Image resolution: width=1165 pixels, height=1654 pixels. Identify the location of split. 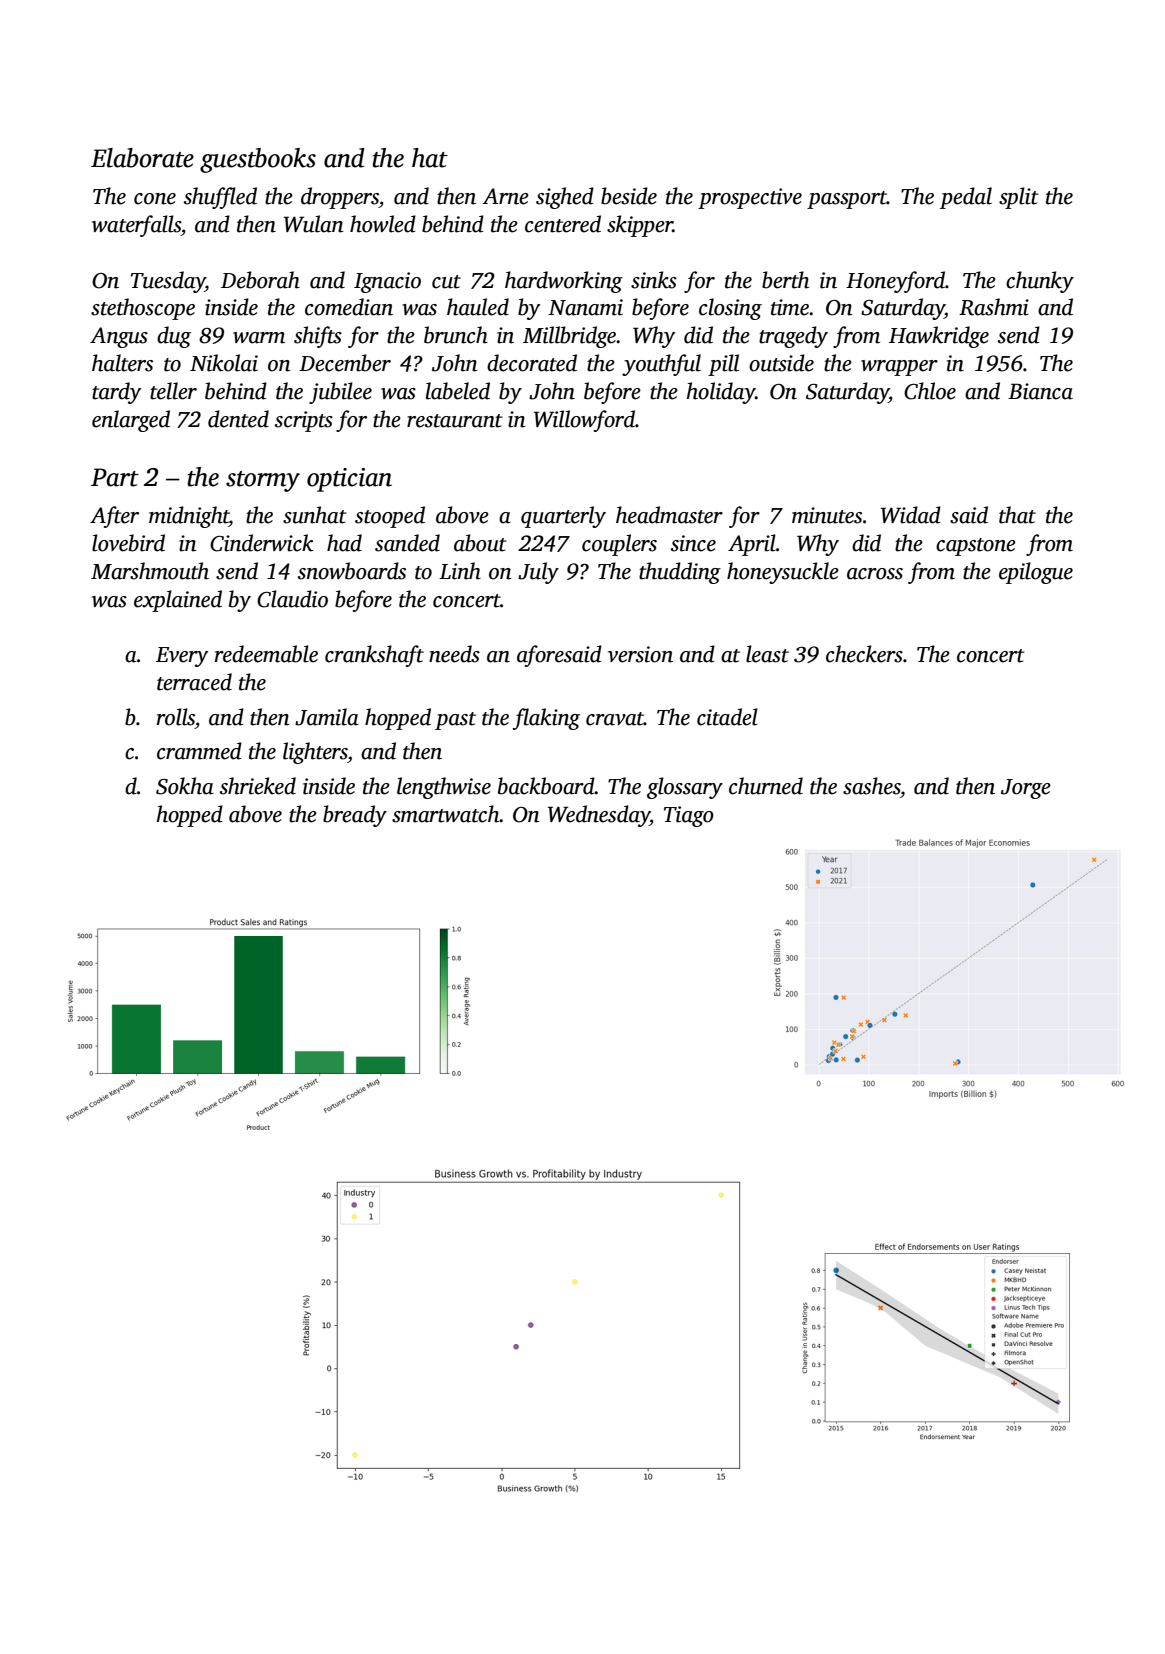
(1019, 198).
